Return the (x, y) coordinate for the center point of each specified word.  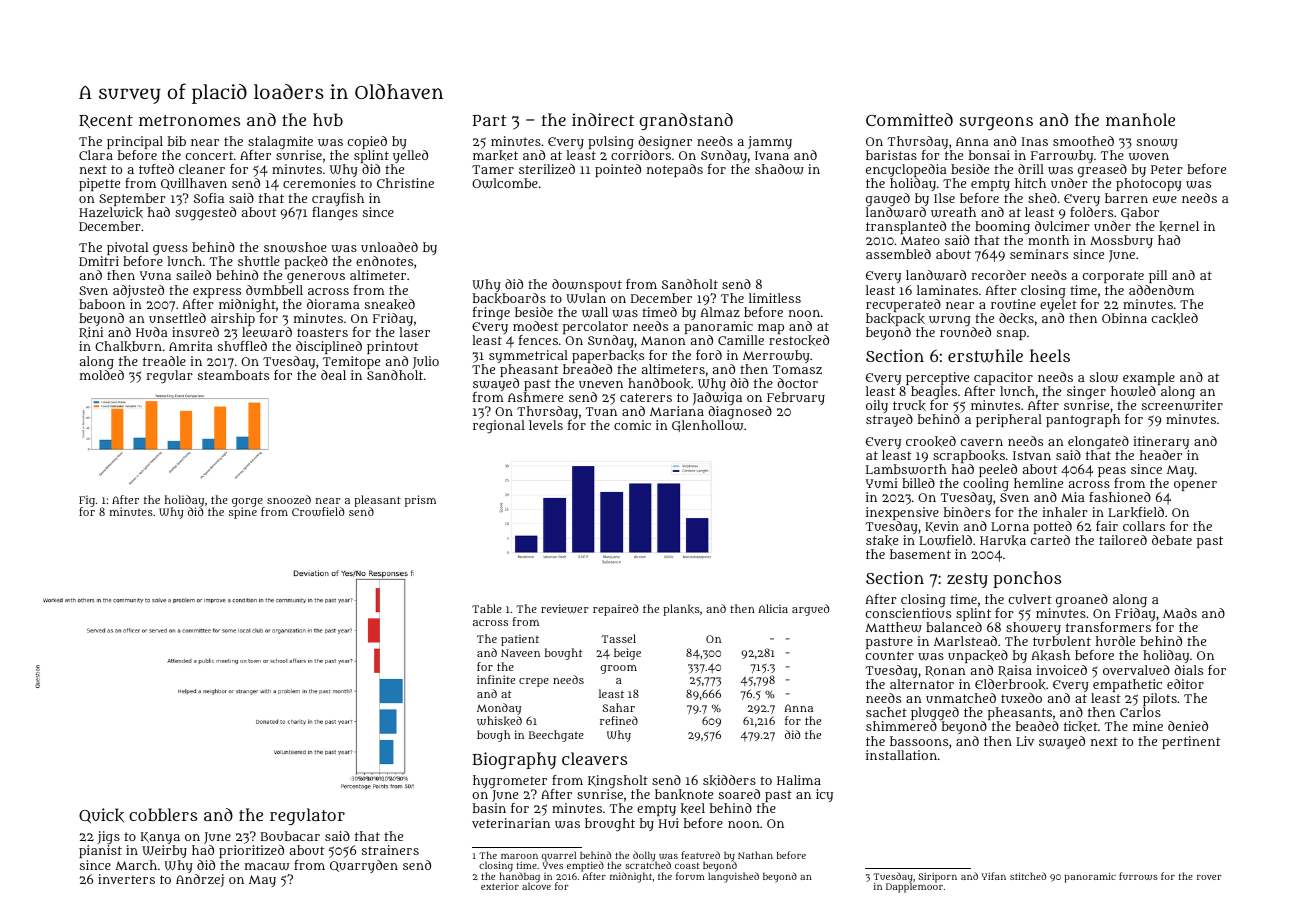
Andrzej (200, 880)
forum (690, 876)
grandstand (686, 121)
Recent (106, 121)
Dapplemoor (914, 888)
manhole (1140, 119)
